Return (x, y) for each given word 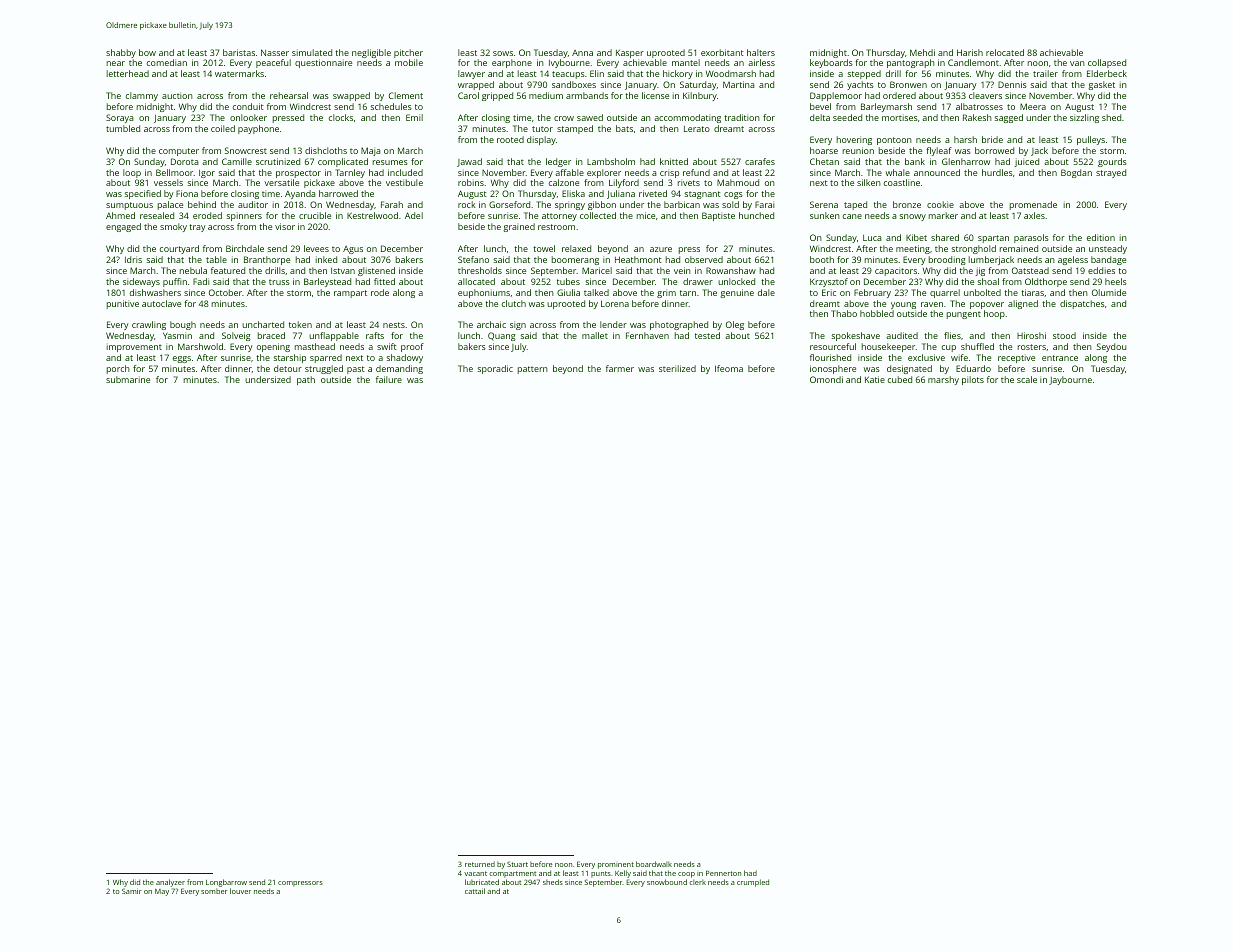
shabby (121, 53)
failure (389, 379)
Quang (502, 336)
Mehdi (922, 52)
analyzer (170, 883)
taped (855, 205)
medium (546, 95)
